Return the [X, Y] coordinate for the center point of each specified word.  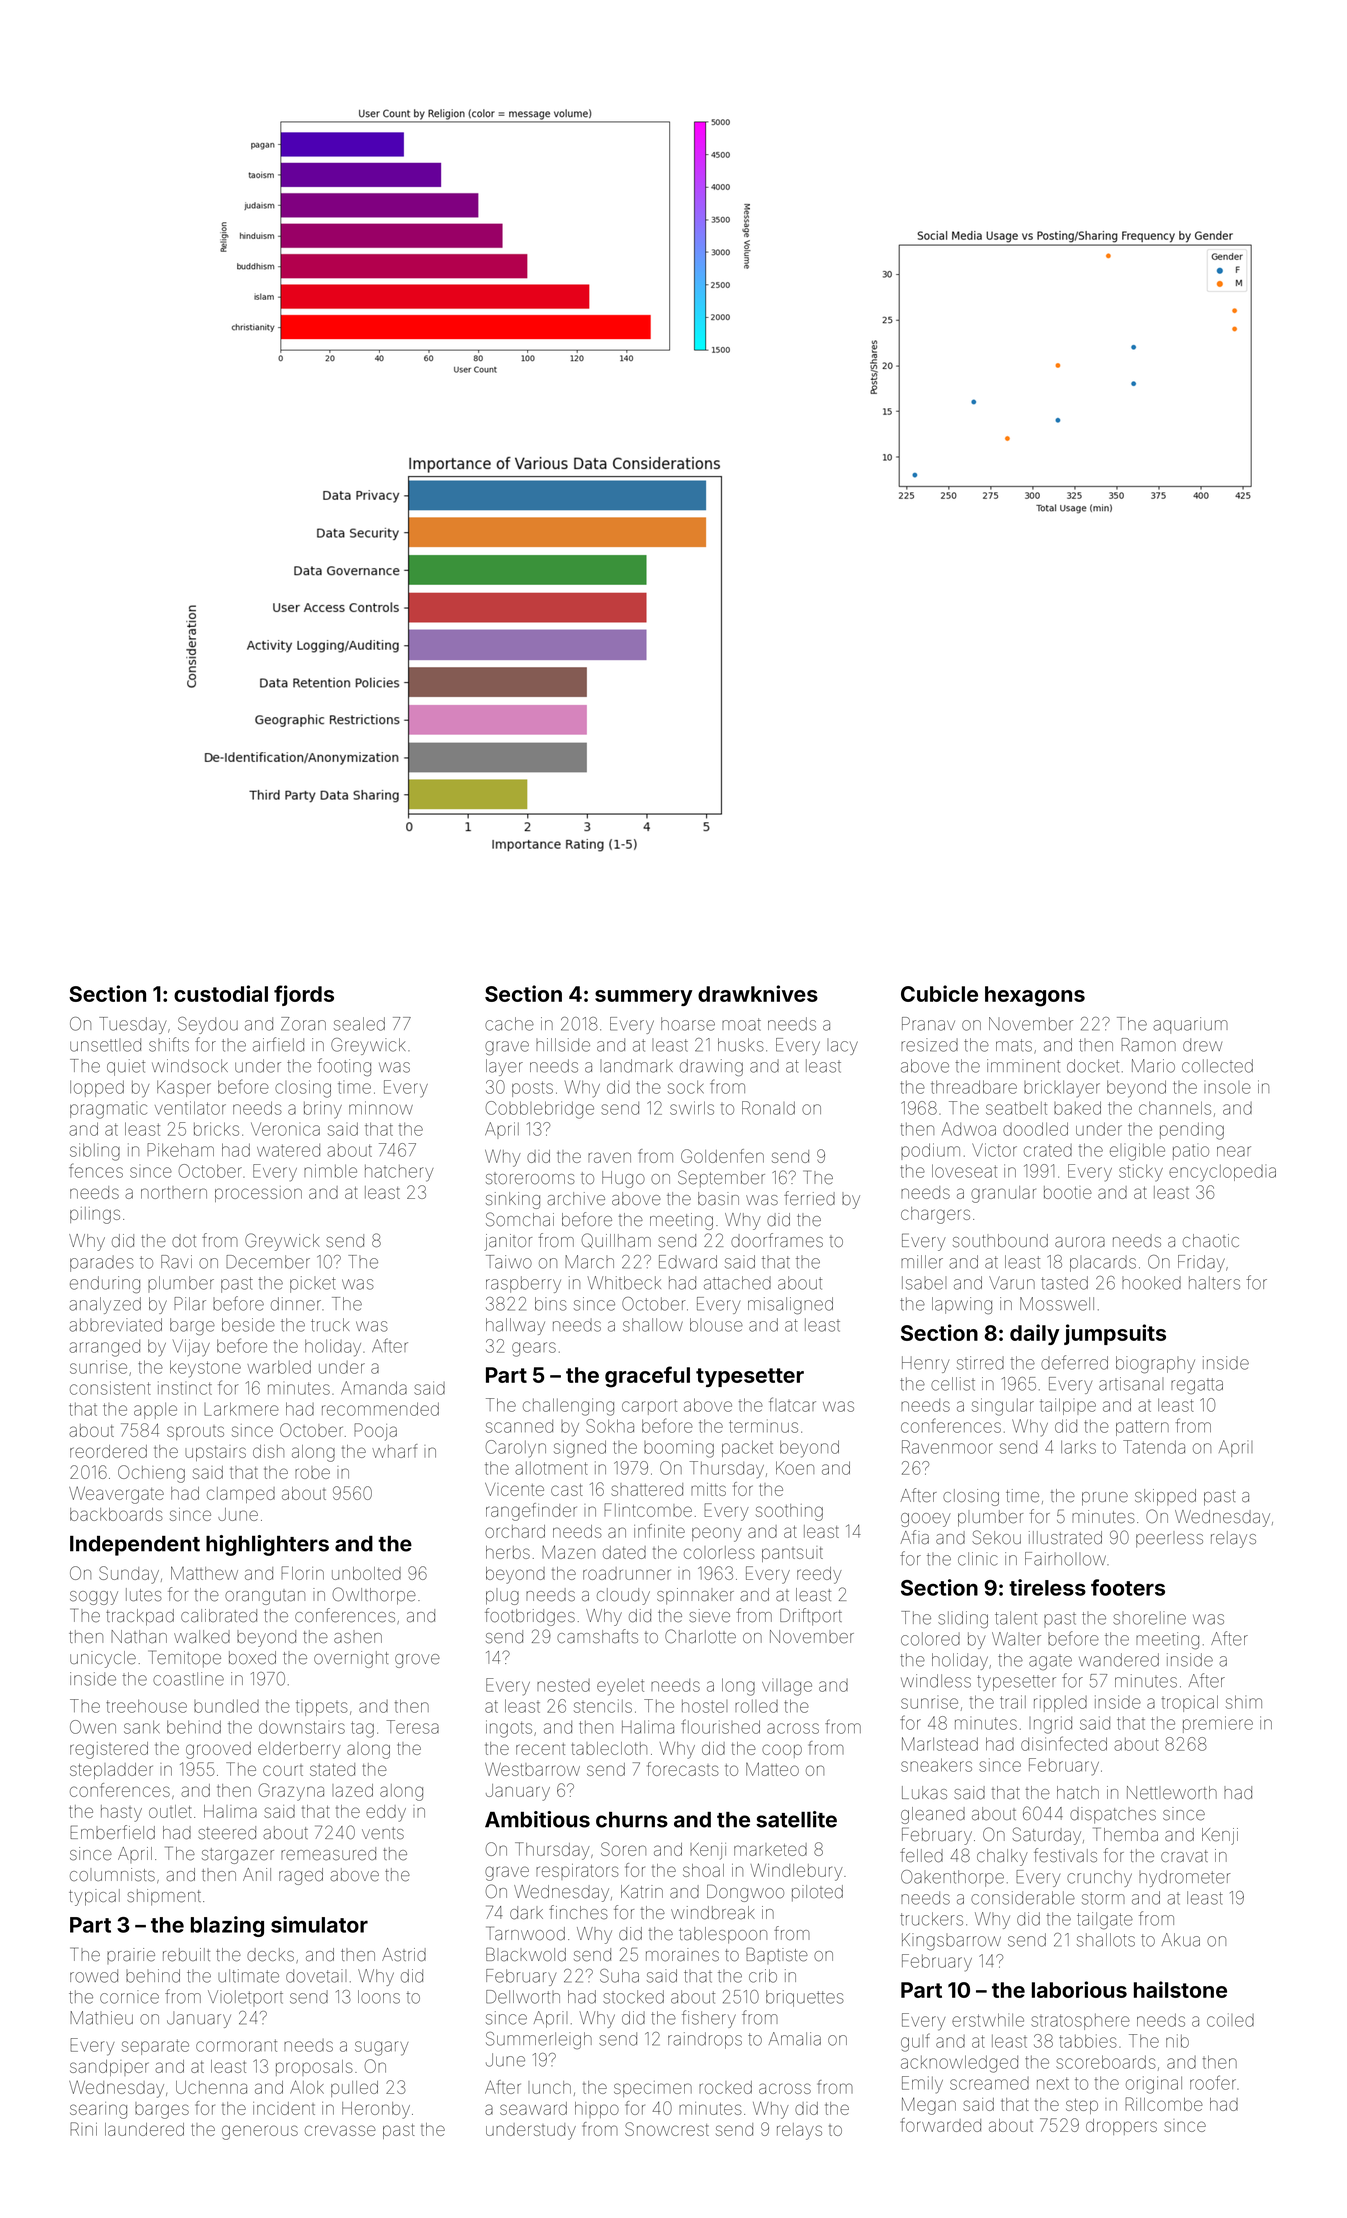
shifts [169, 1044]
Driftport [811, 1617]
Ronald [768, 1108]
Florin [302, 1573]
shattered [647, 1489]
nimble [330, 1171]
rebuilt [186, 1955]
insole [1227, 1087]
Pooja [375, 1432]
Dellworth [523, 1997]
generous [260, 2132]
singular [1003, 1407]
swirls [692, 1108]
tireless [1047, 1587]
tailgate [1105, 1920]
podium [930, 1151]
